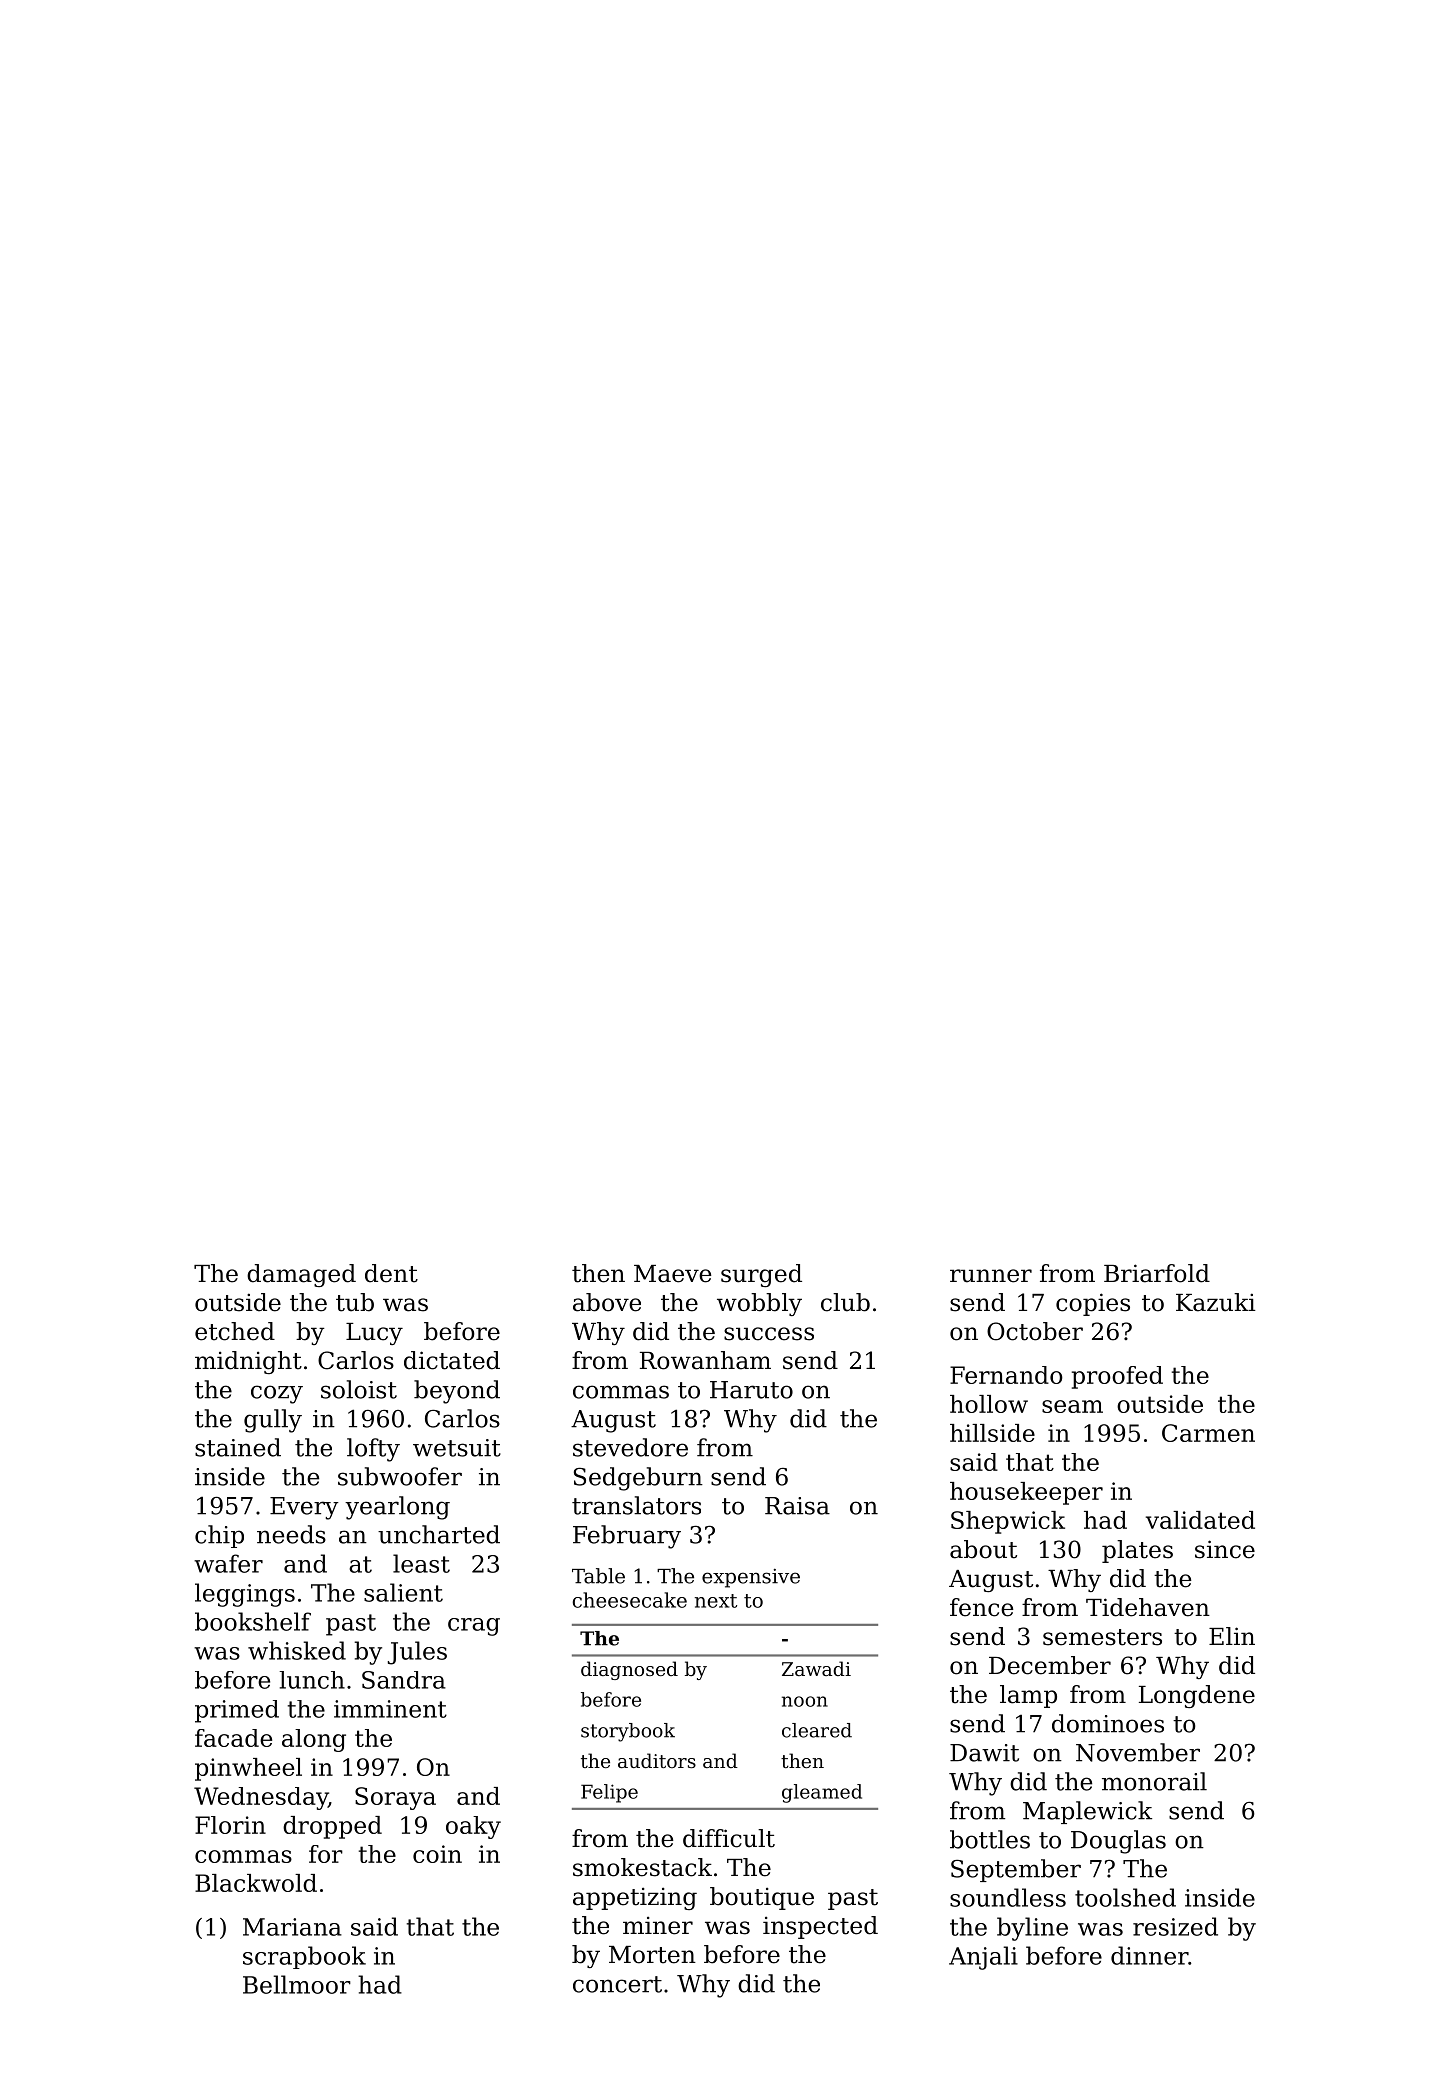  Describe the element at coordinates (297, 1984) in the screenshot. I see `Bellmoor` at that location.
